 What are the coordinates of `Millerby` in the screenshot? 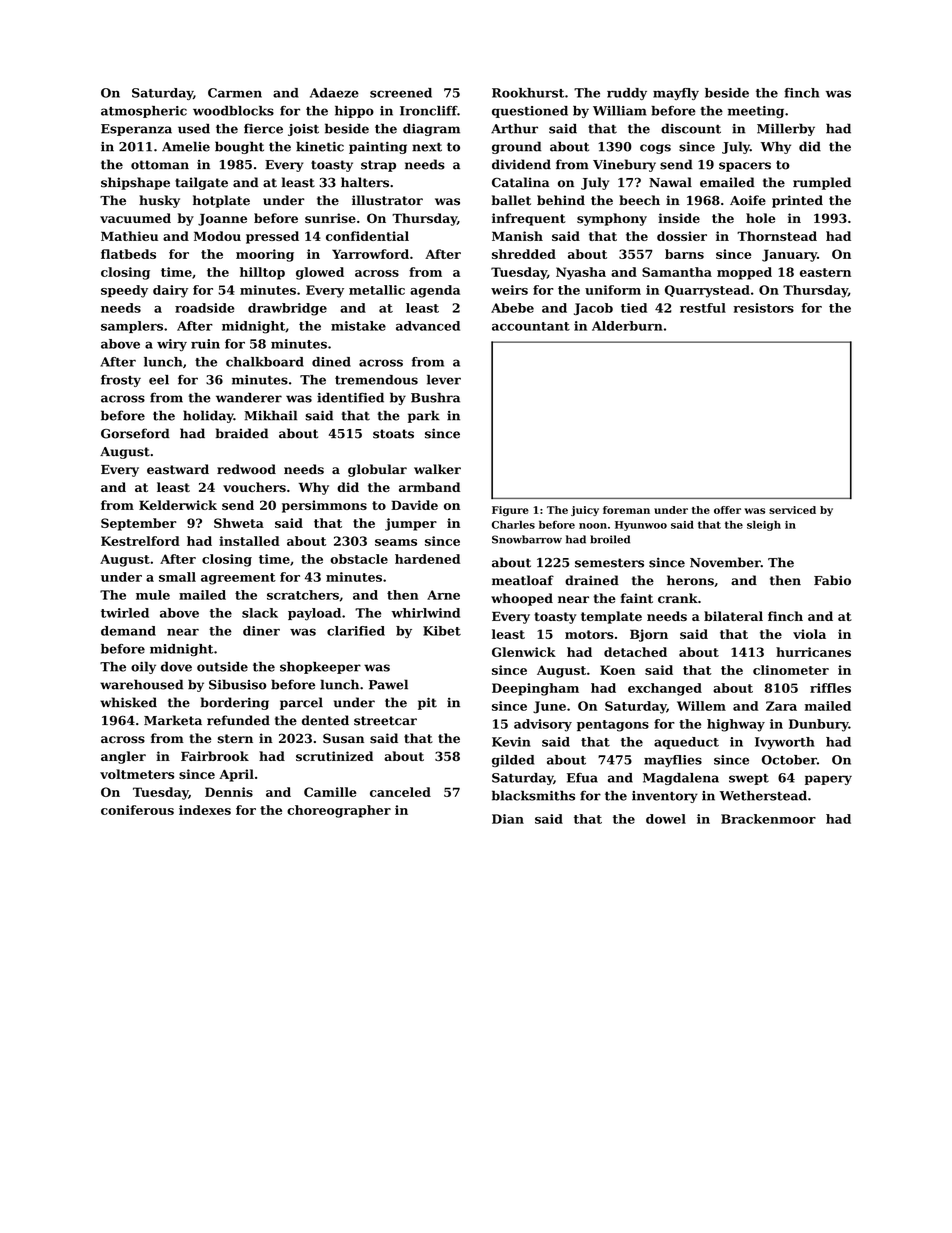 It's located at (786, 129).
